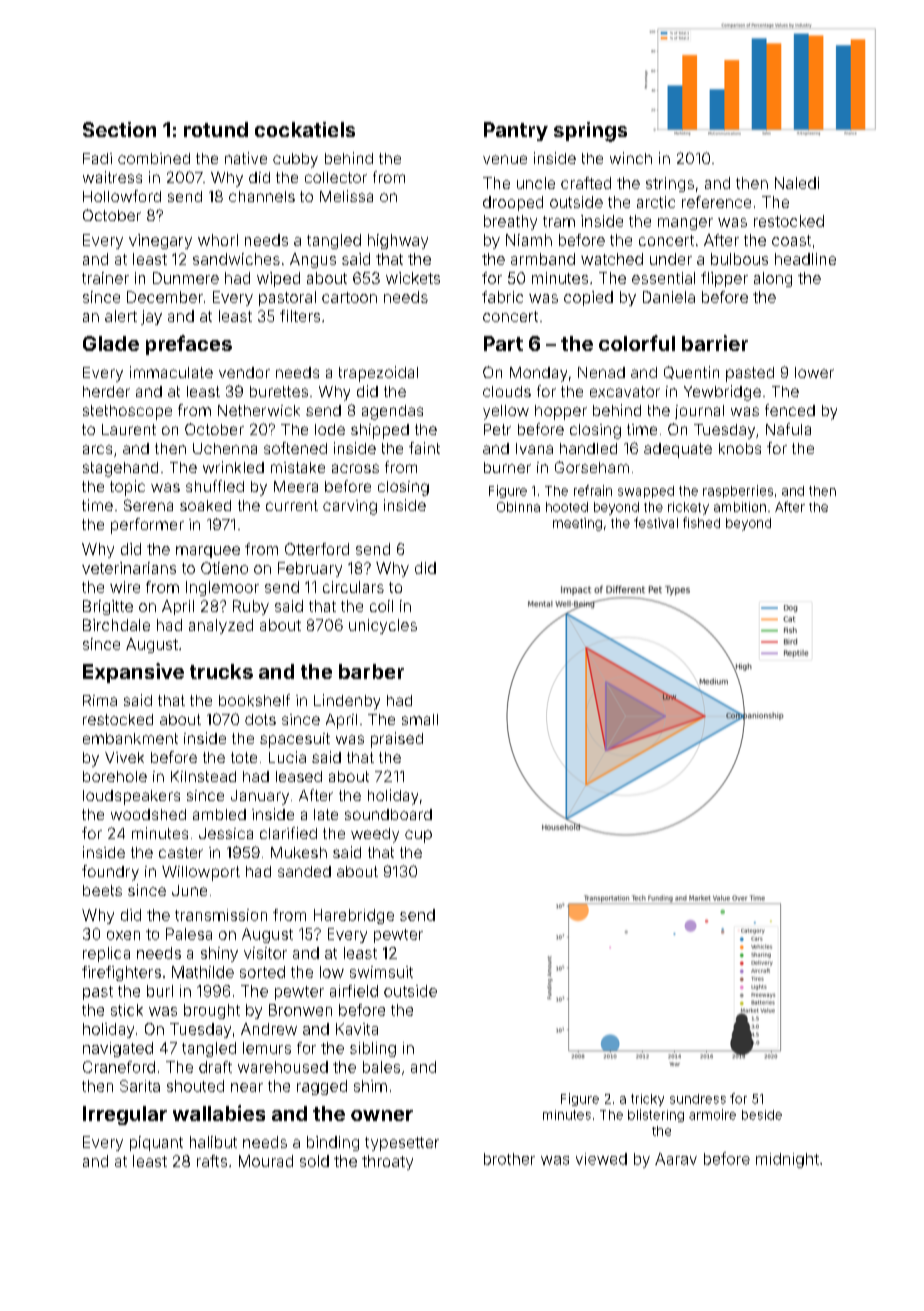 This document has width=924, height=1311. What do you see at coordinates (716, 202) in the document?
I see `reference` at bounding box center [716, 202].
